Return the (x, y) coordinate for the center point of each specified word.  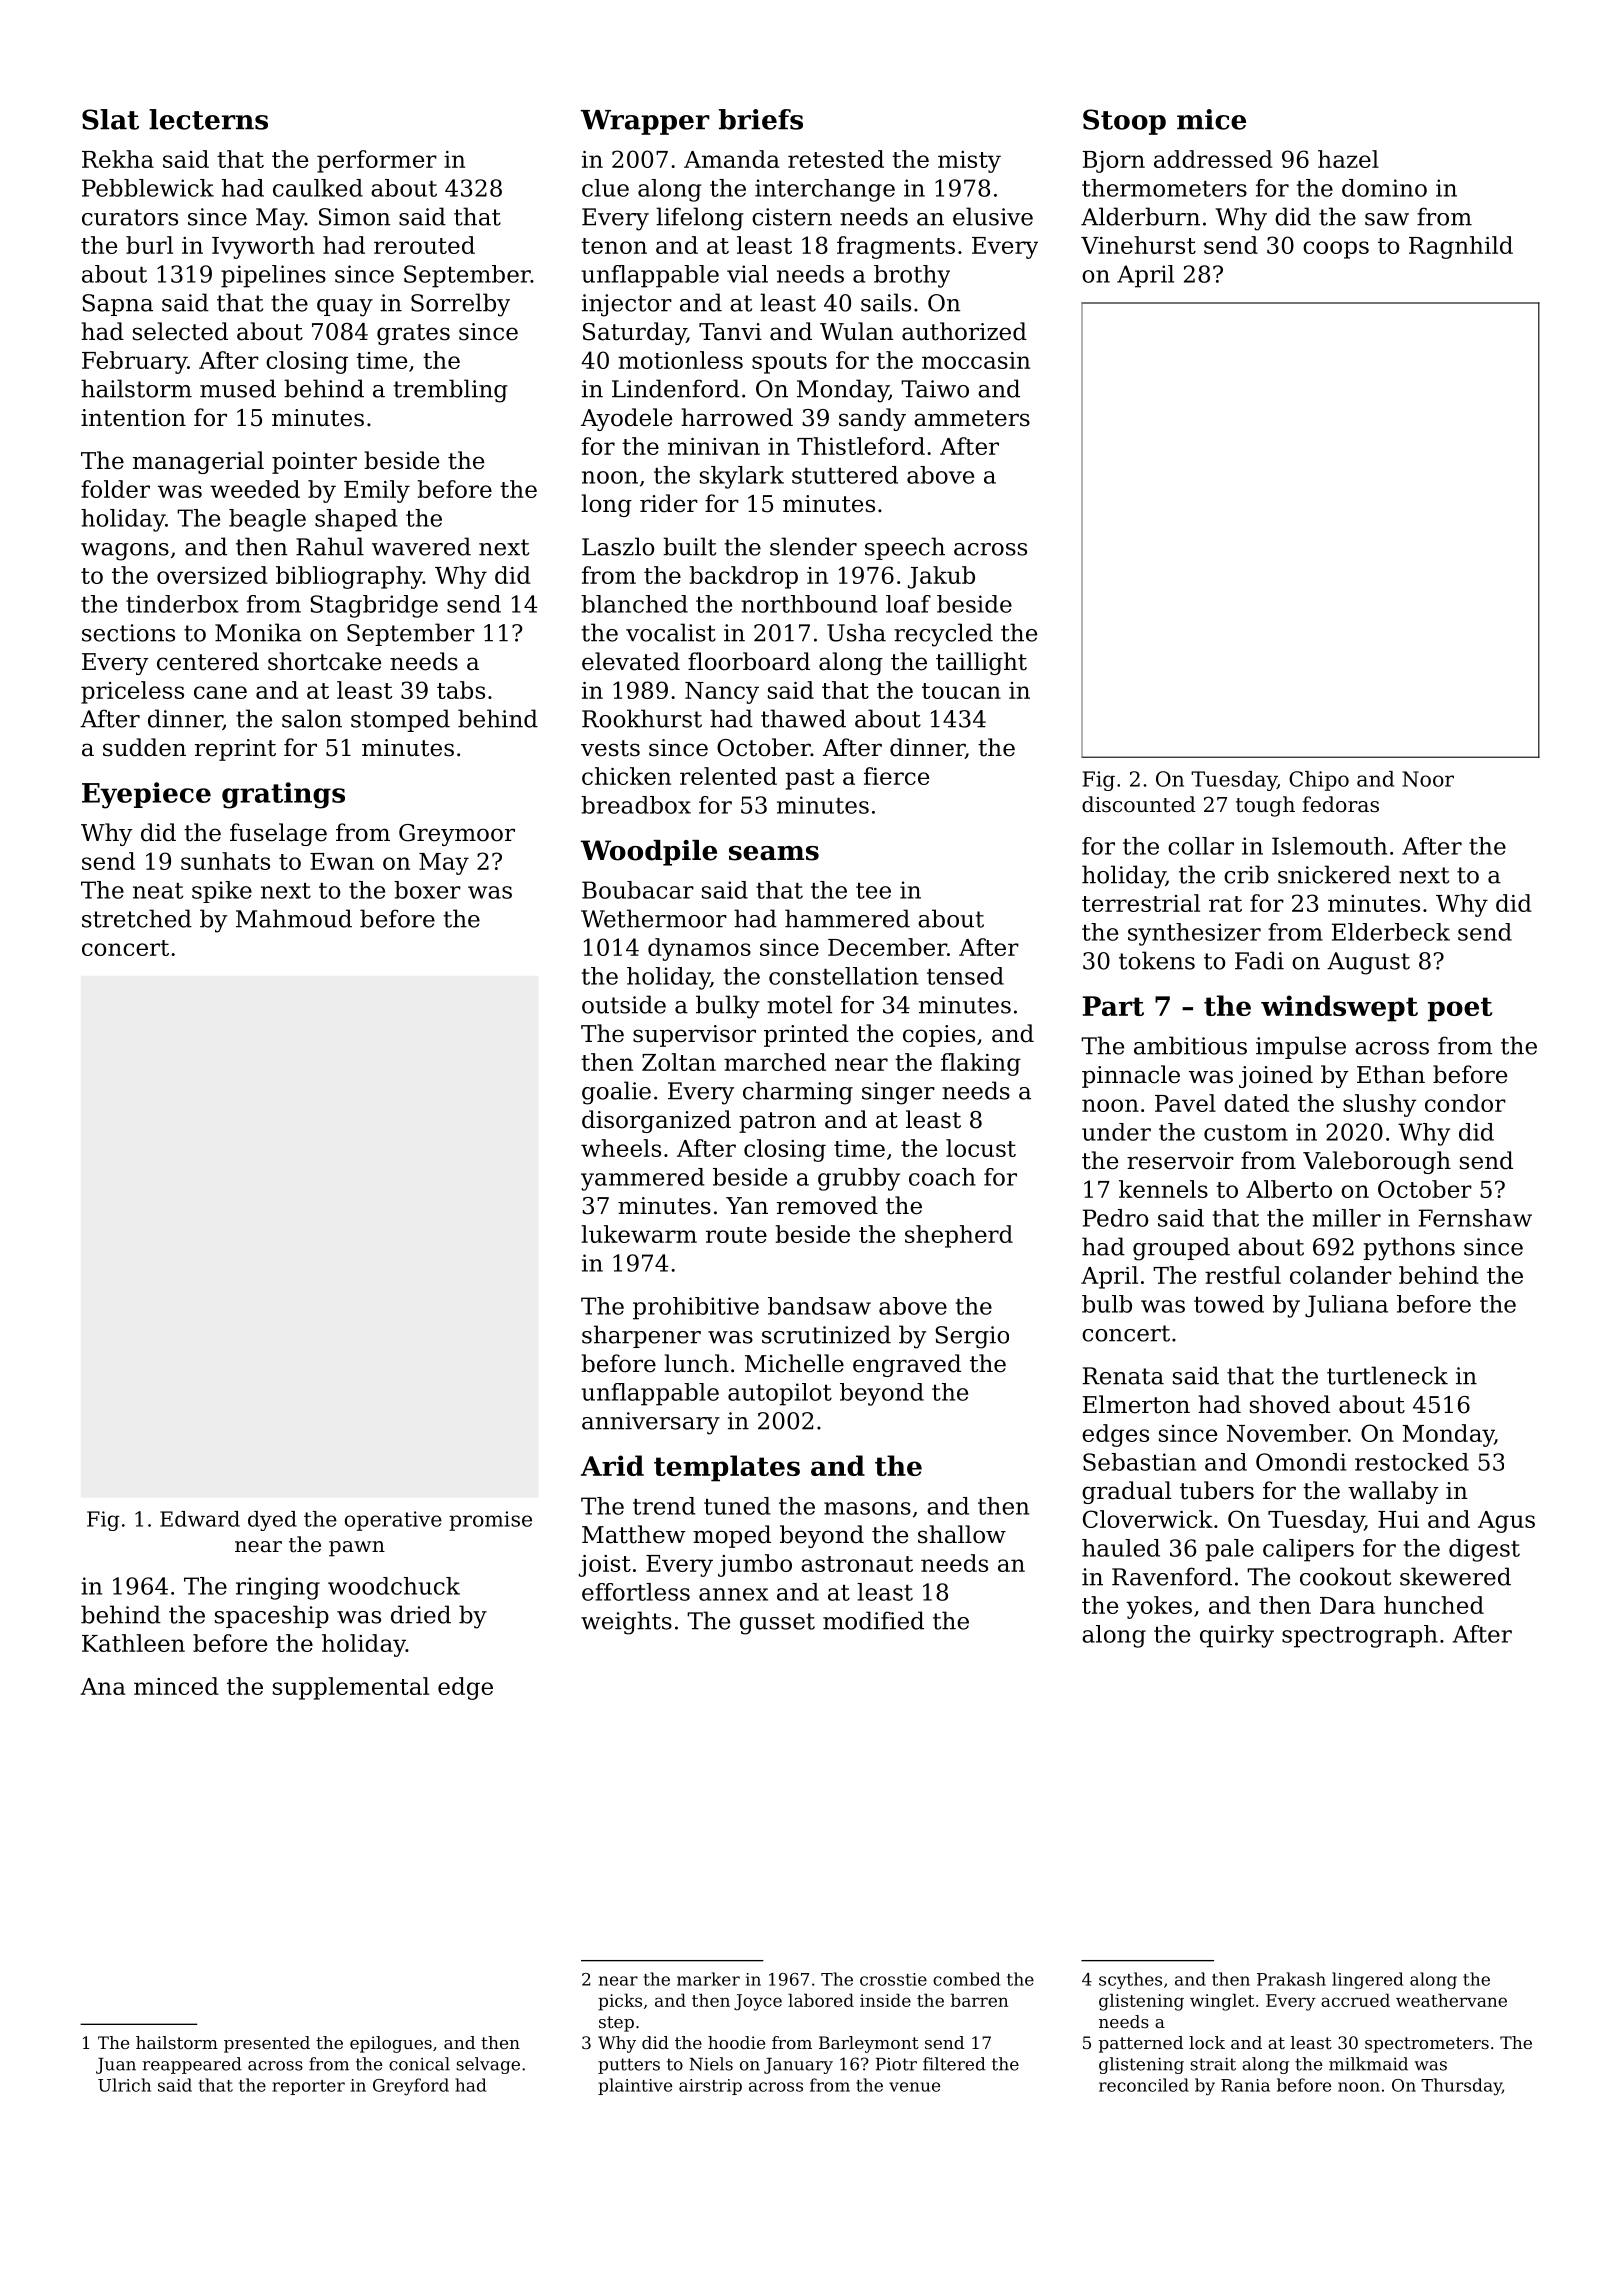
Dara (1347, 1605)
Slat (110, 119)
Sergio (972, 1337)
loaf (908, 604)
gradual (1126, 1492)
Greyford (411, 2087)
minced (176, 1686)
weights (626, 1623)
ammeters (972, 418)
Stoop (1124, 122)
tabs (461, 690)
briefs (761, 119)
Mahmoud (294, 918)
